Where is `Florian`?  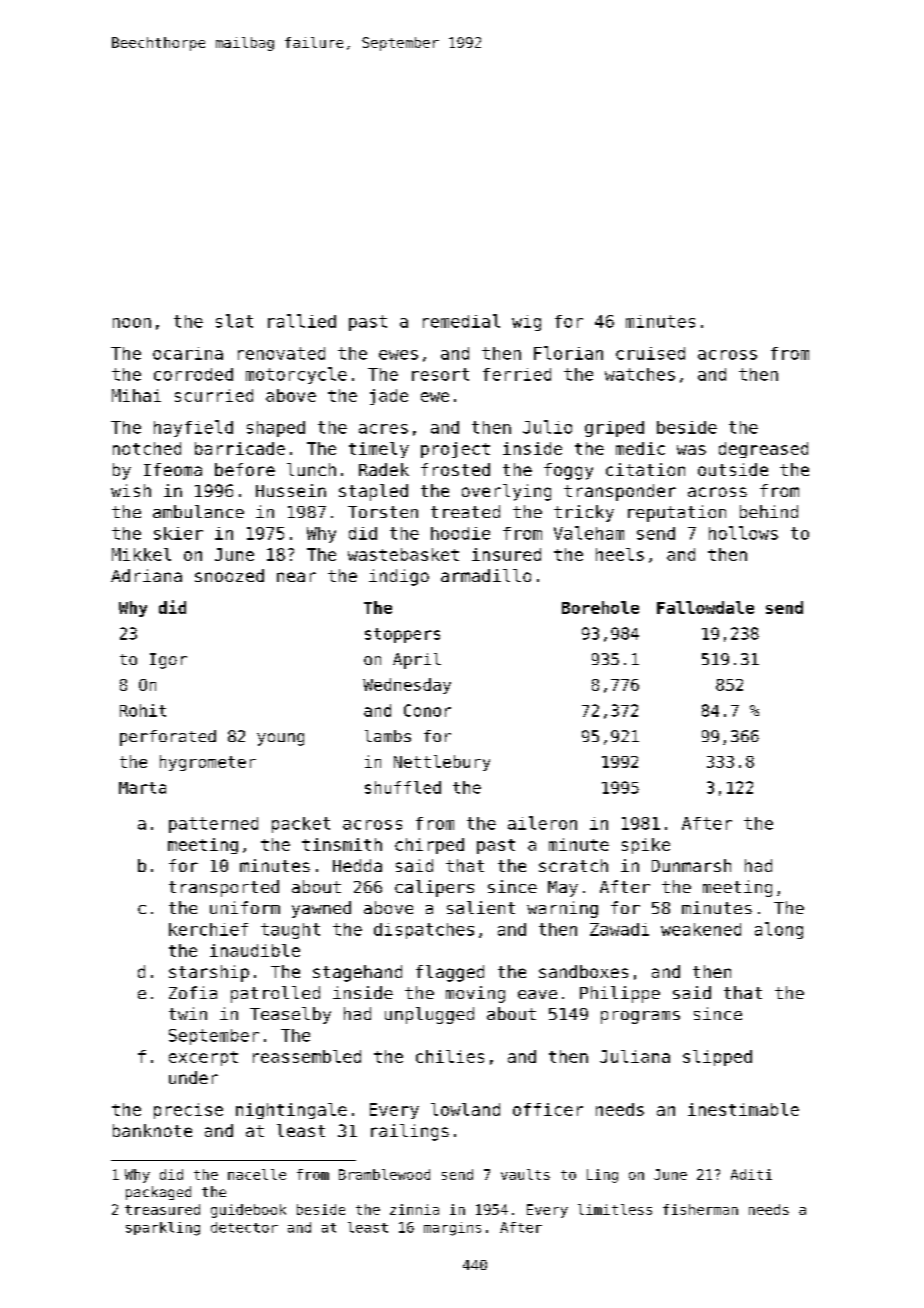
Florian is located at coordinates (568, 353).
